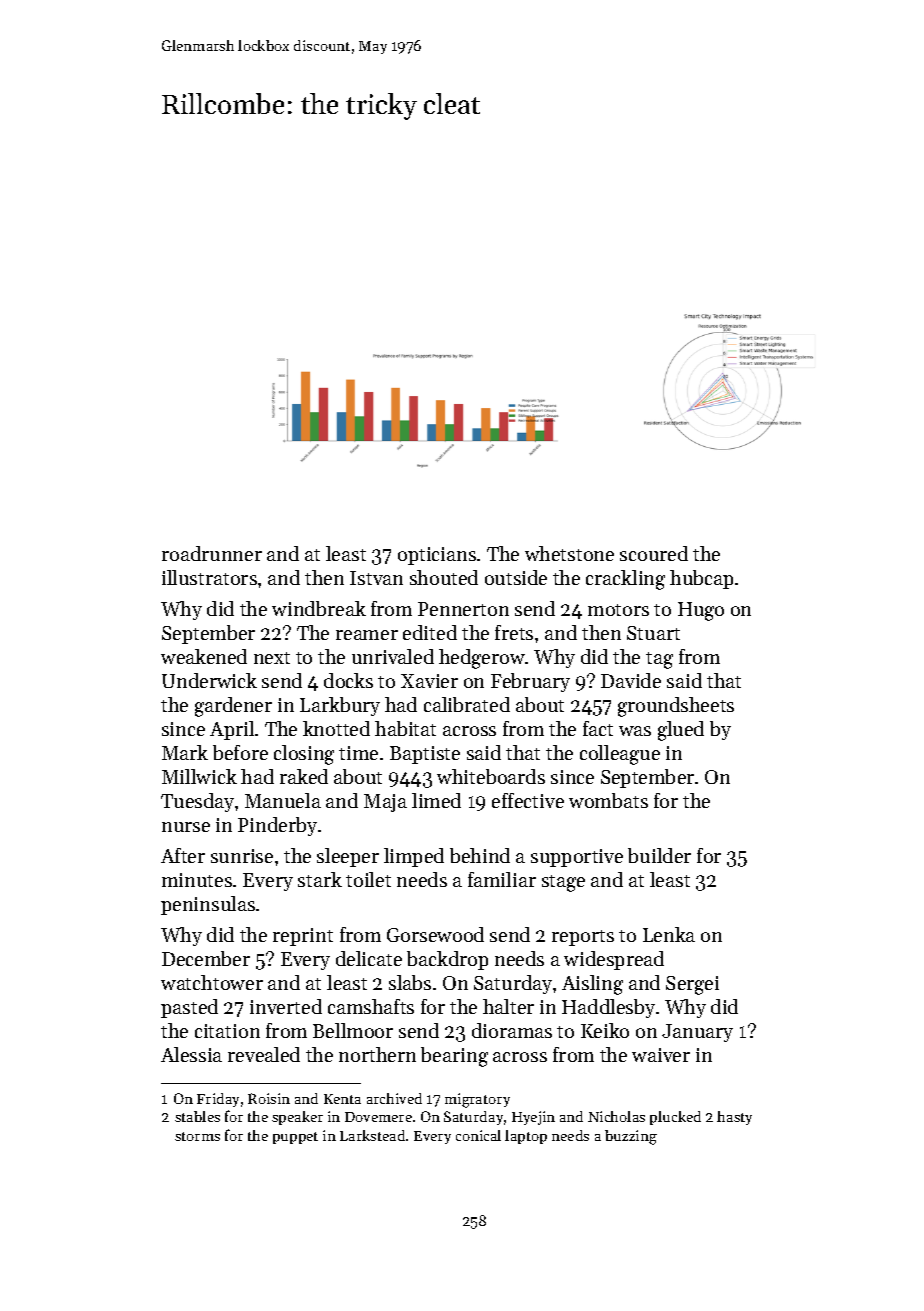  What do you see at coordinates (701, 579) in the screenshot?
I see `hubcap` at bounding box center [701, 579].
